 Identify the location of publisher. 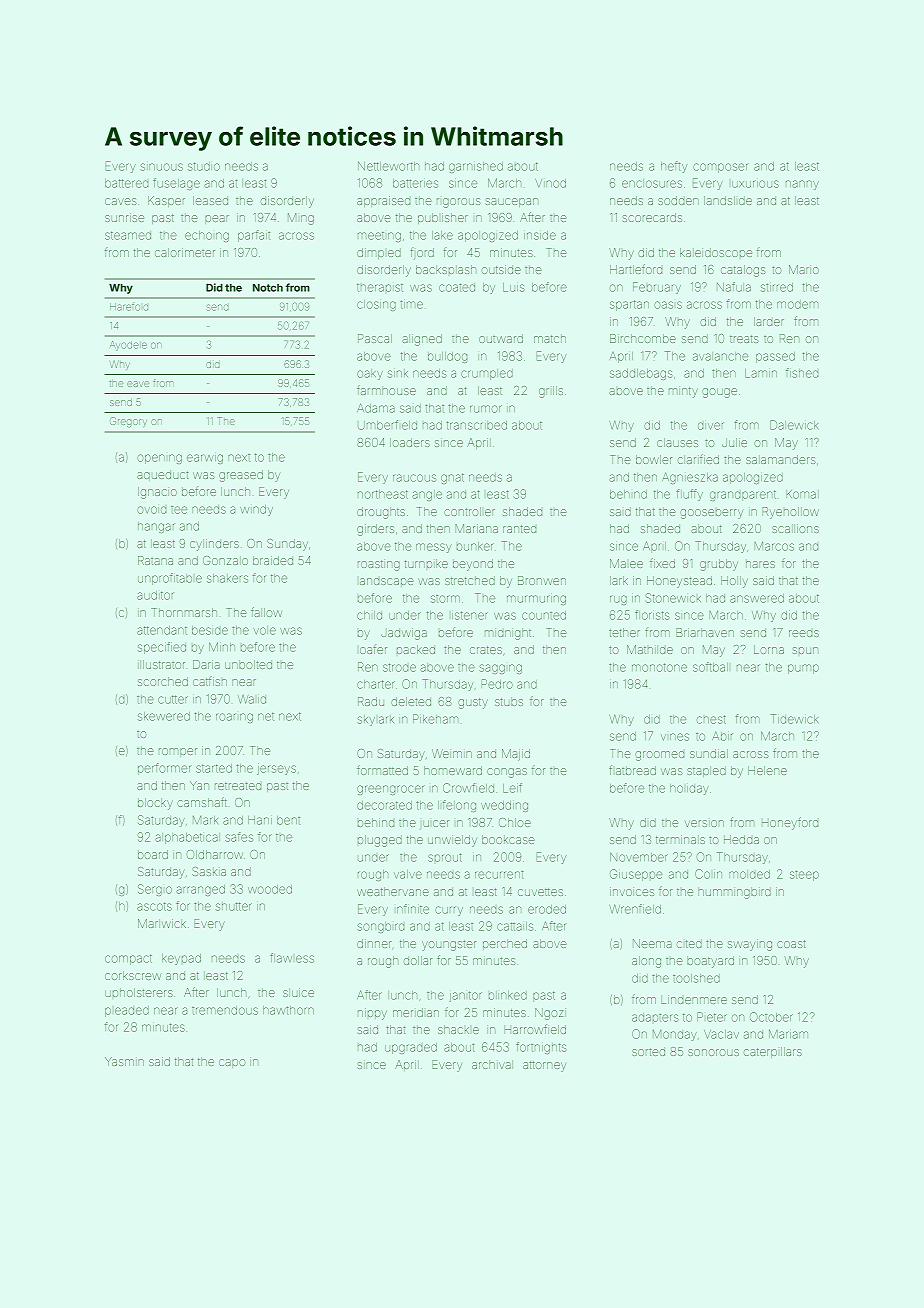
(443, 218).
